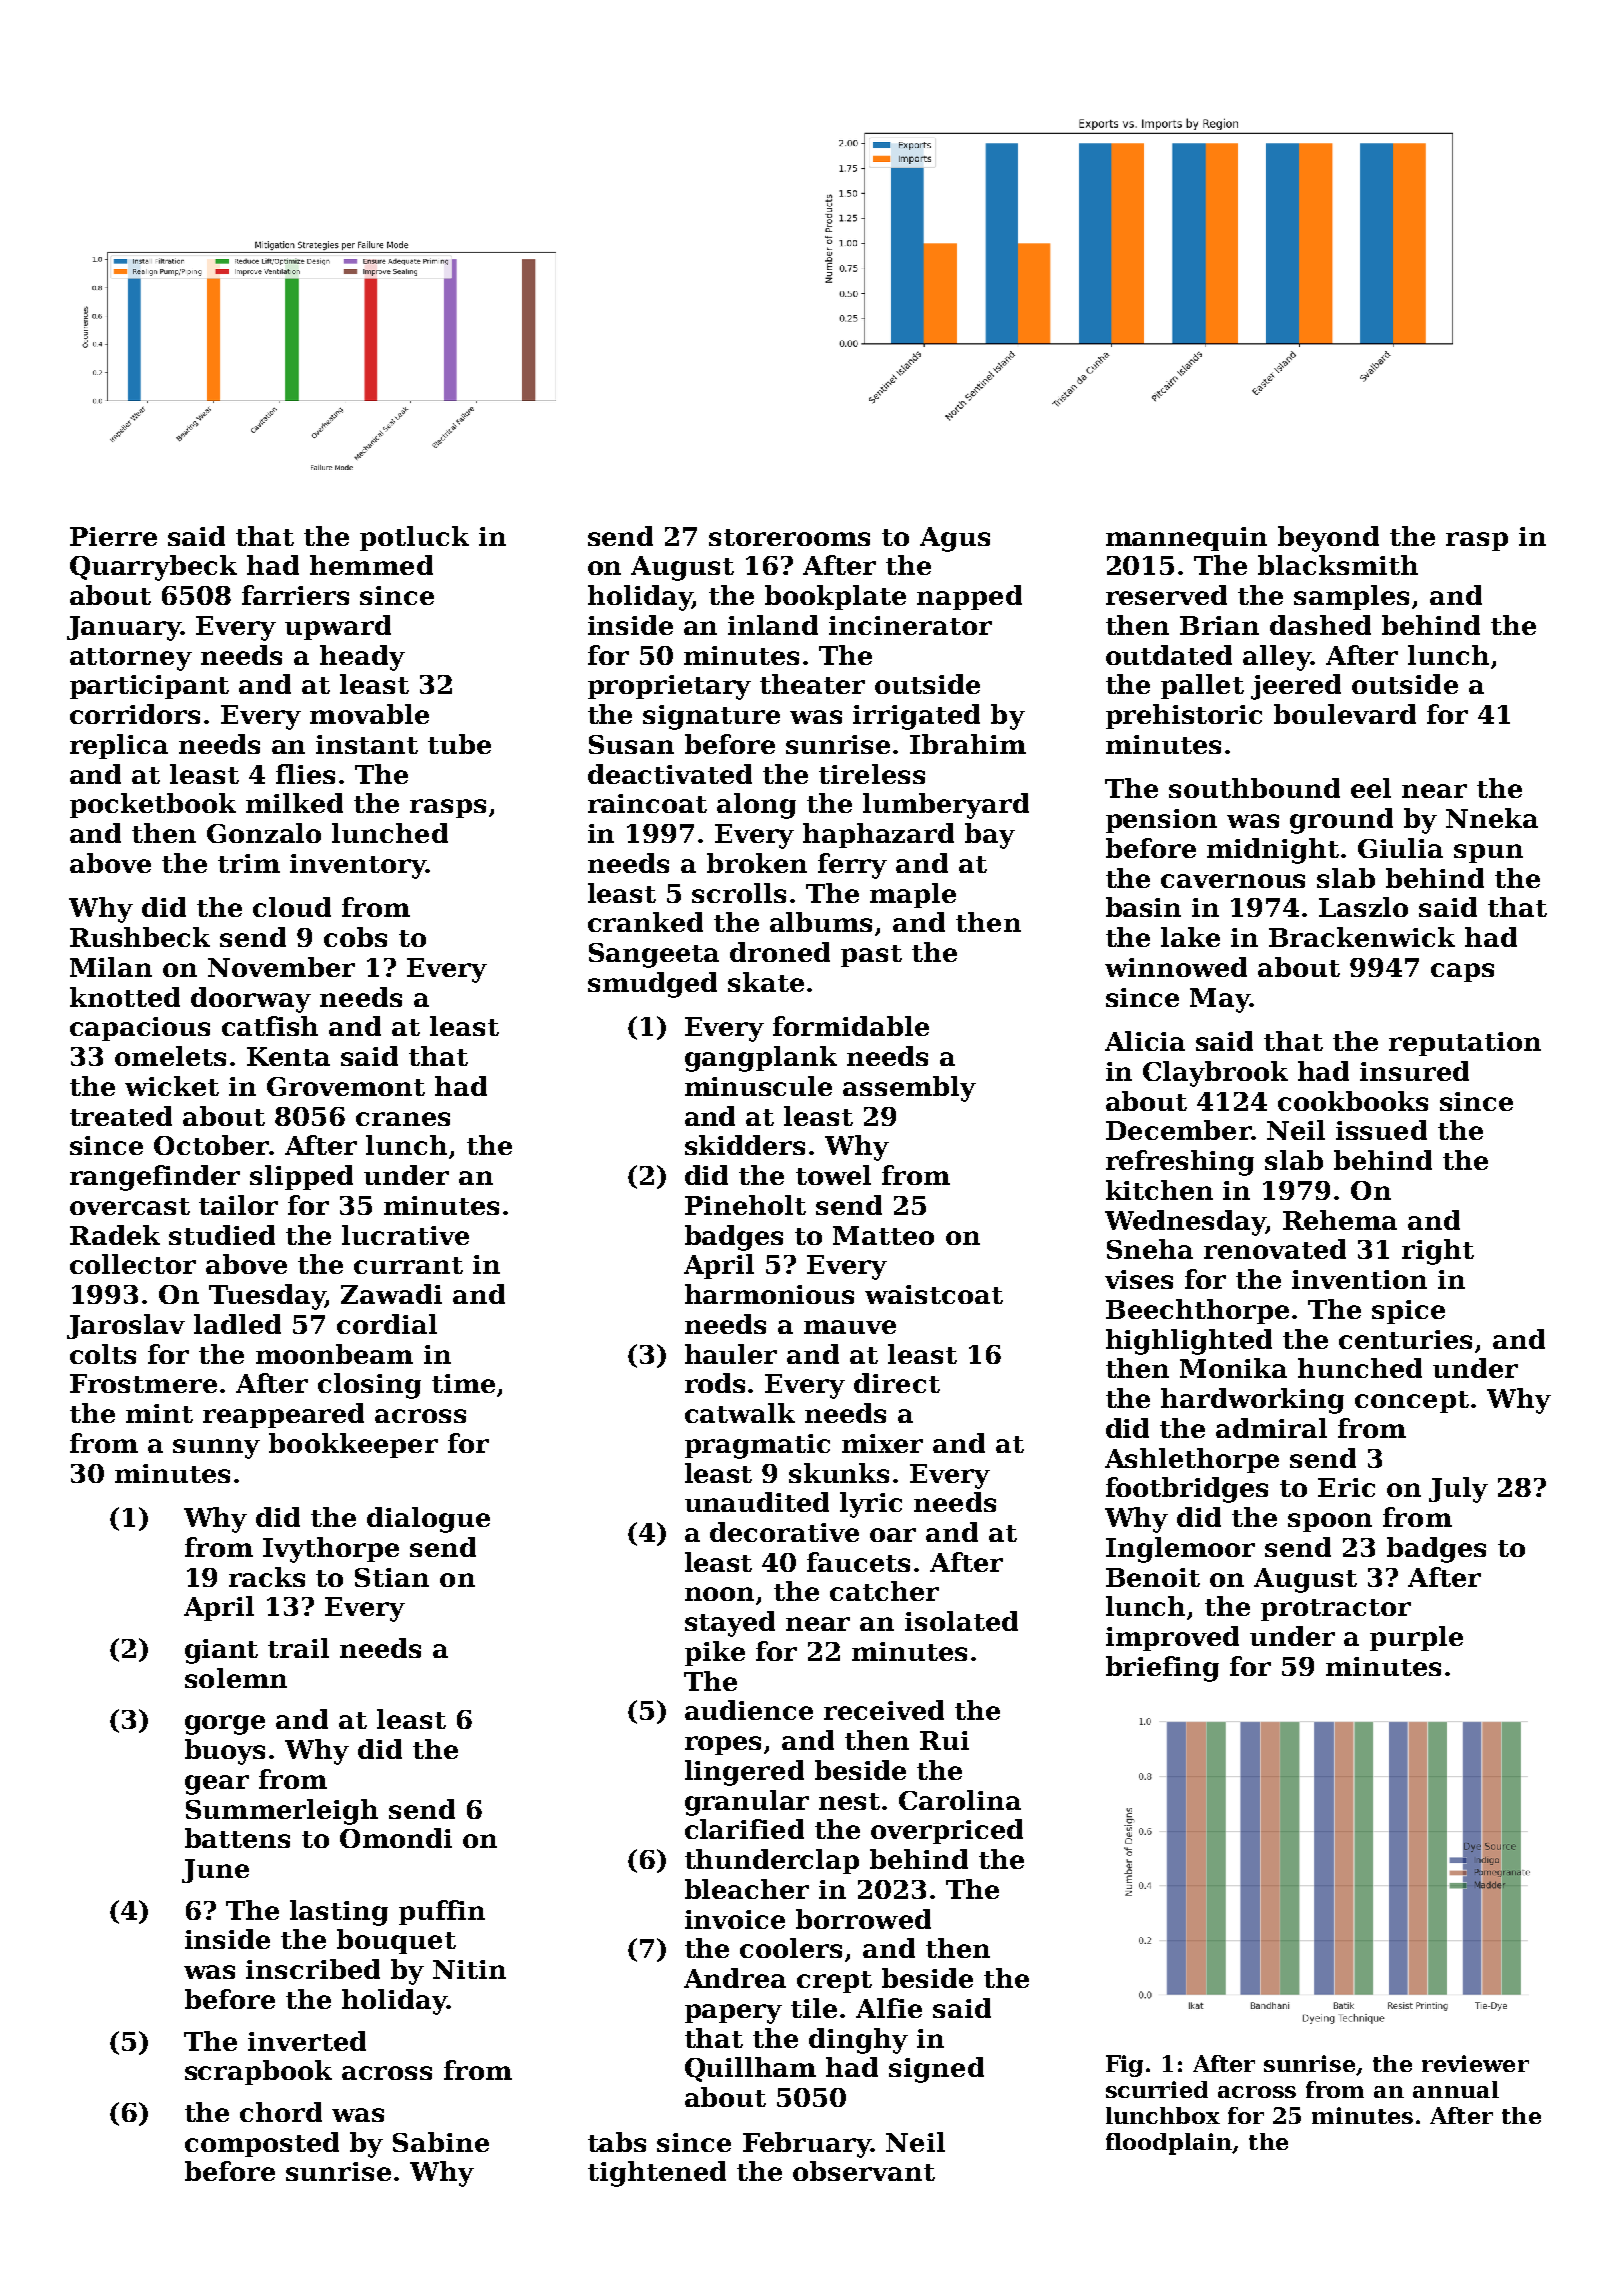 Image resolution: width=1620 pixels, height=2292 pixels. Describe the element at coordinates (947, 1831) in the screenshot. I see `overpriced` at that location.
